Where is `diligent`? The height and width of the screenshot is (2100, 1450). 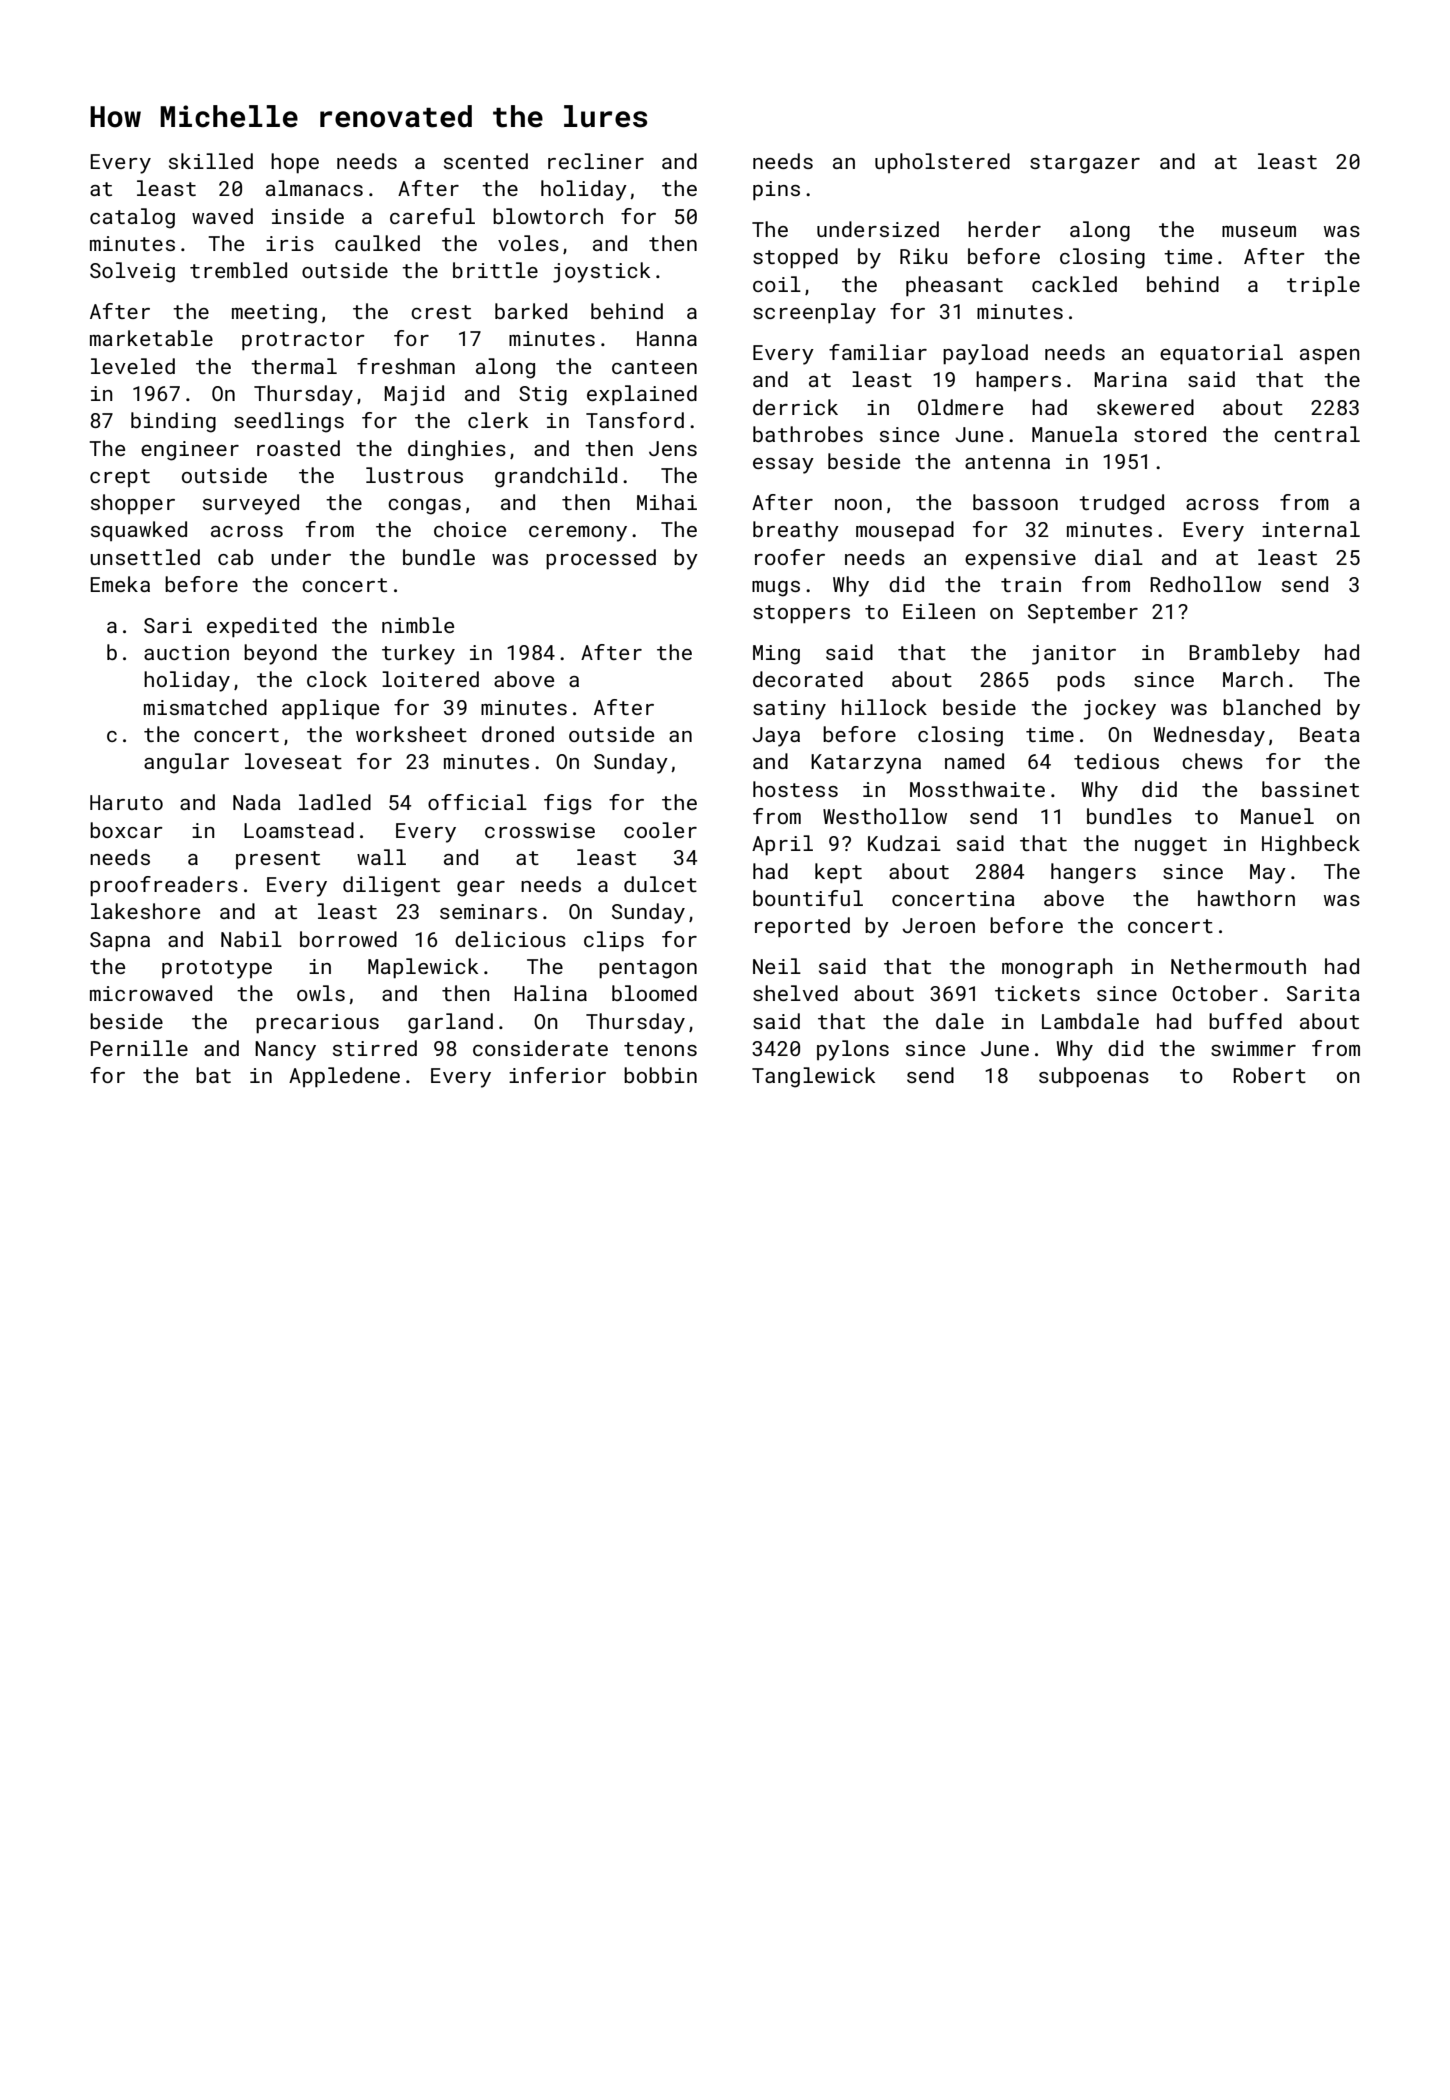
diligent is located at coordinates (391, 886).
